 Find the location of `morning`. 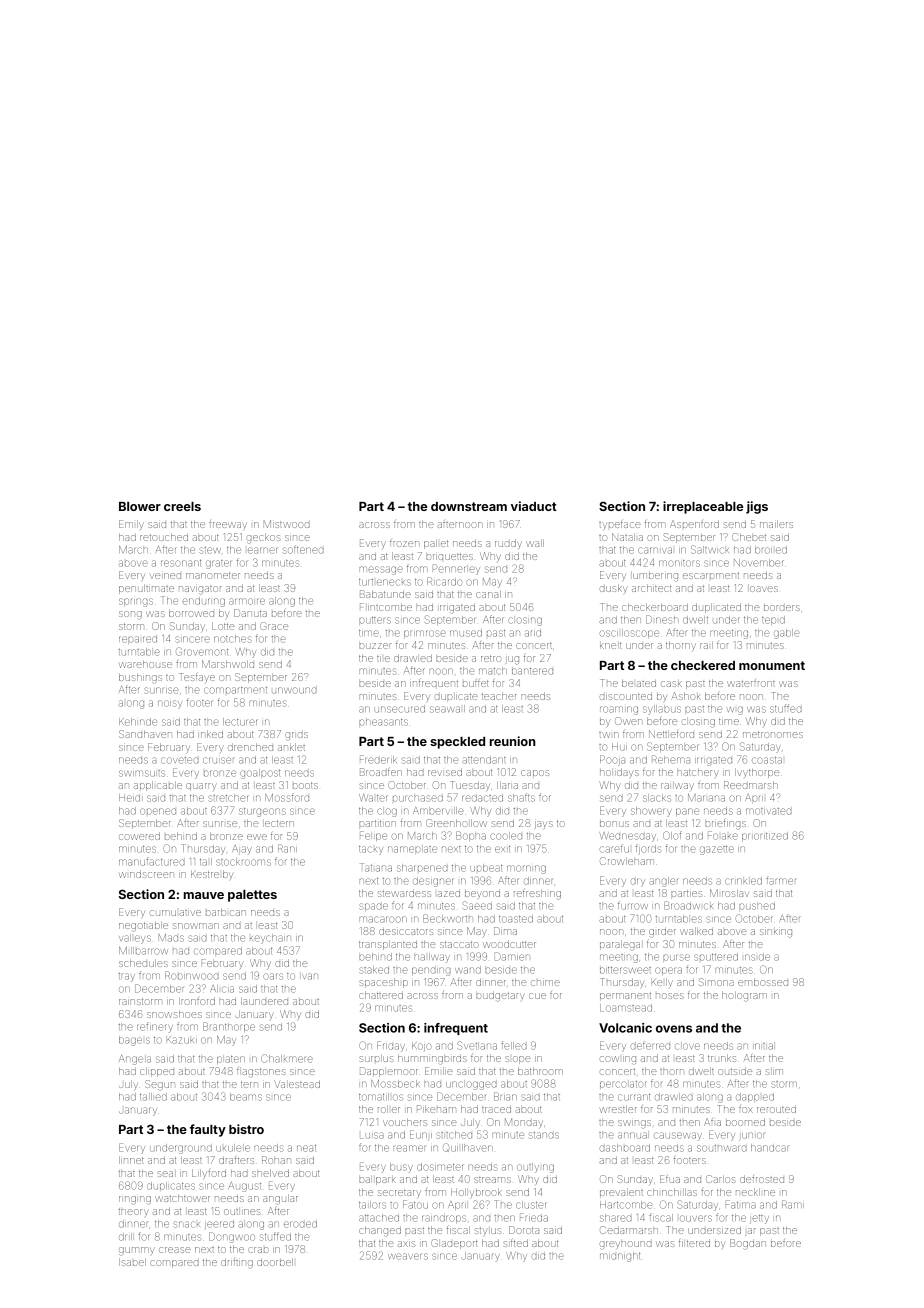

morning is located at coordinates (526, 869).
